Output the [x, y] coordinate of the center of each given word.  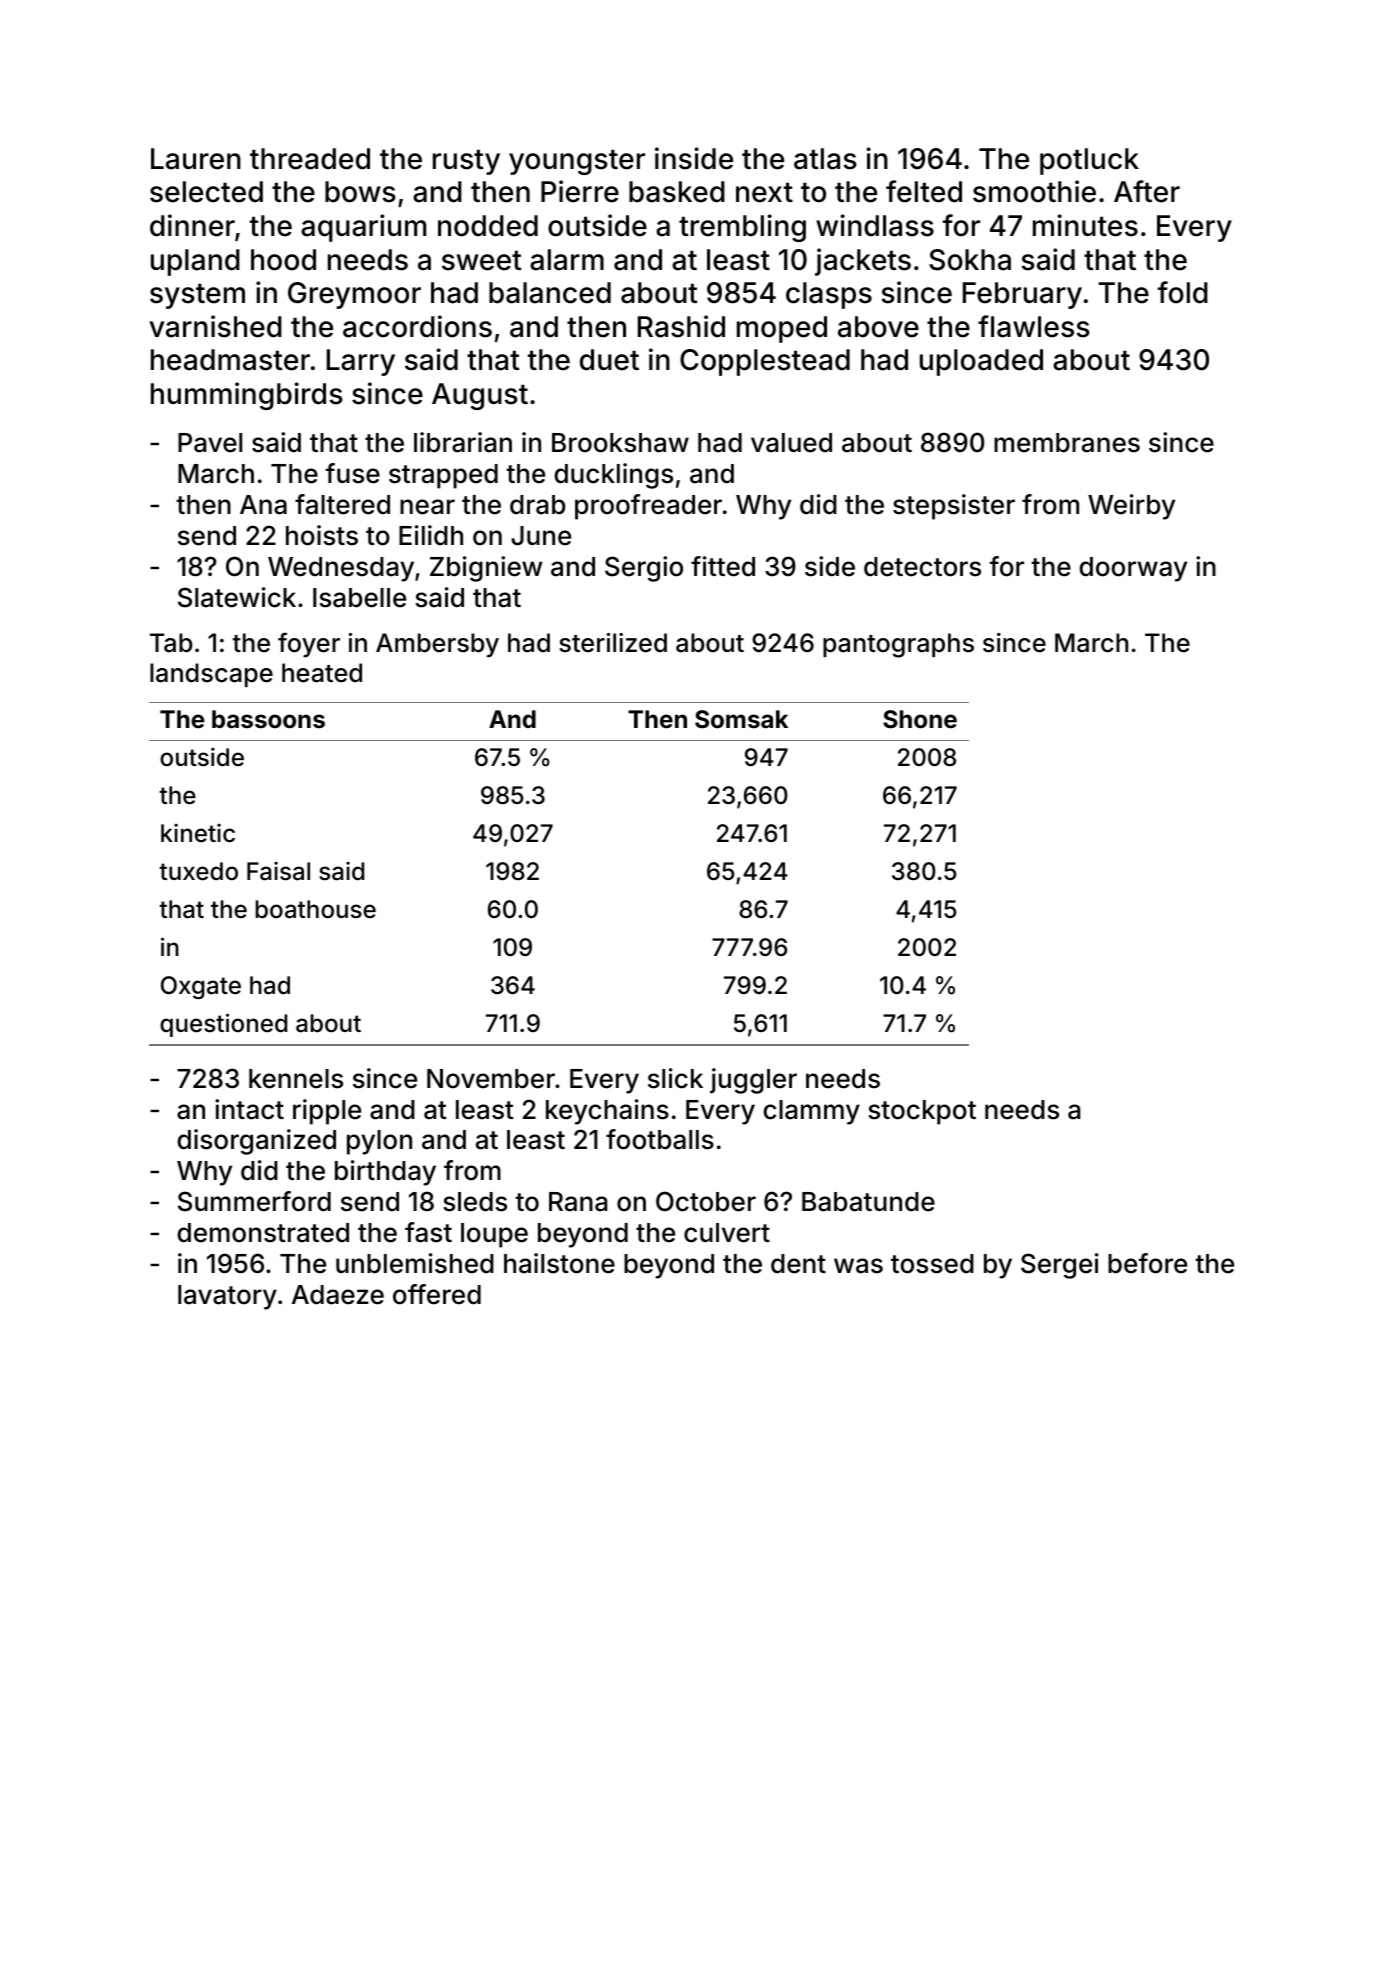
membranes [1067, 443]
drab [537, 505]
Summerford [254, 1201]
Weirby [1131, 507]
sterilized [613, 643]
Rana [578, 1202]
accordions [417, 326]
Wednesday [341, 569]
